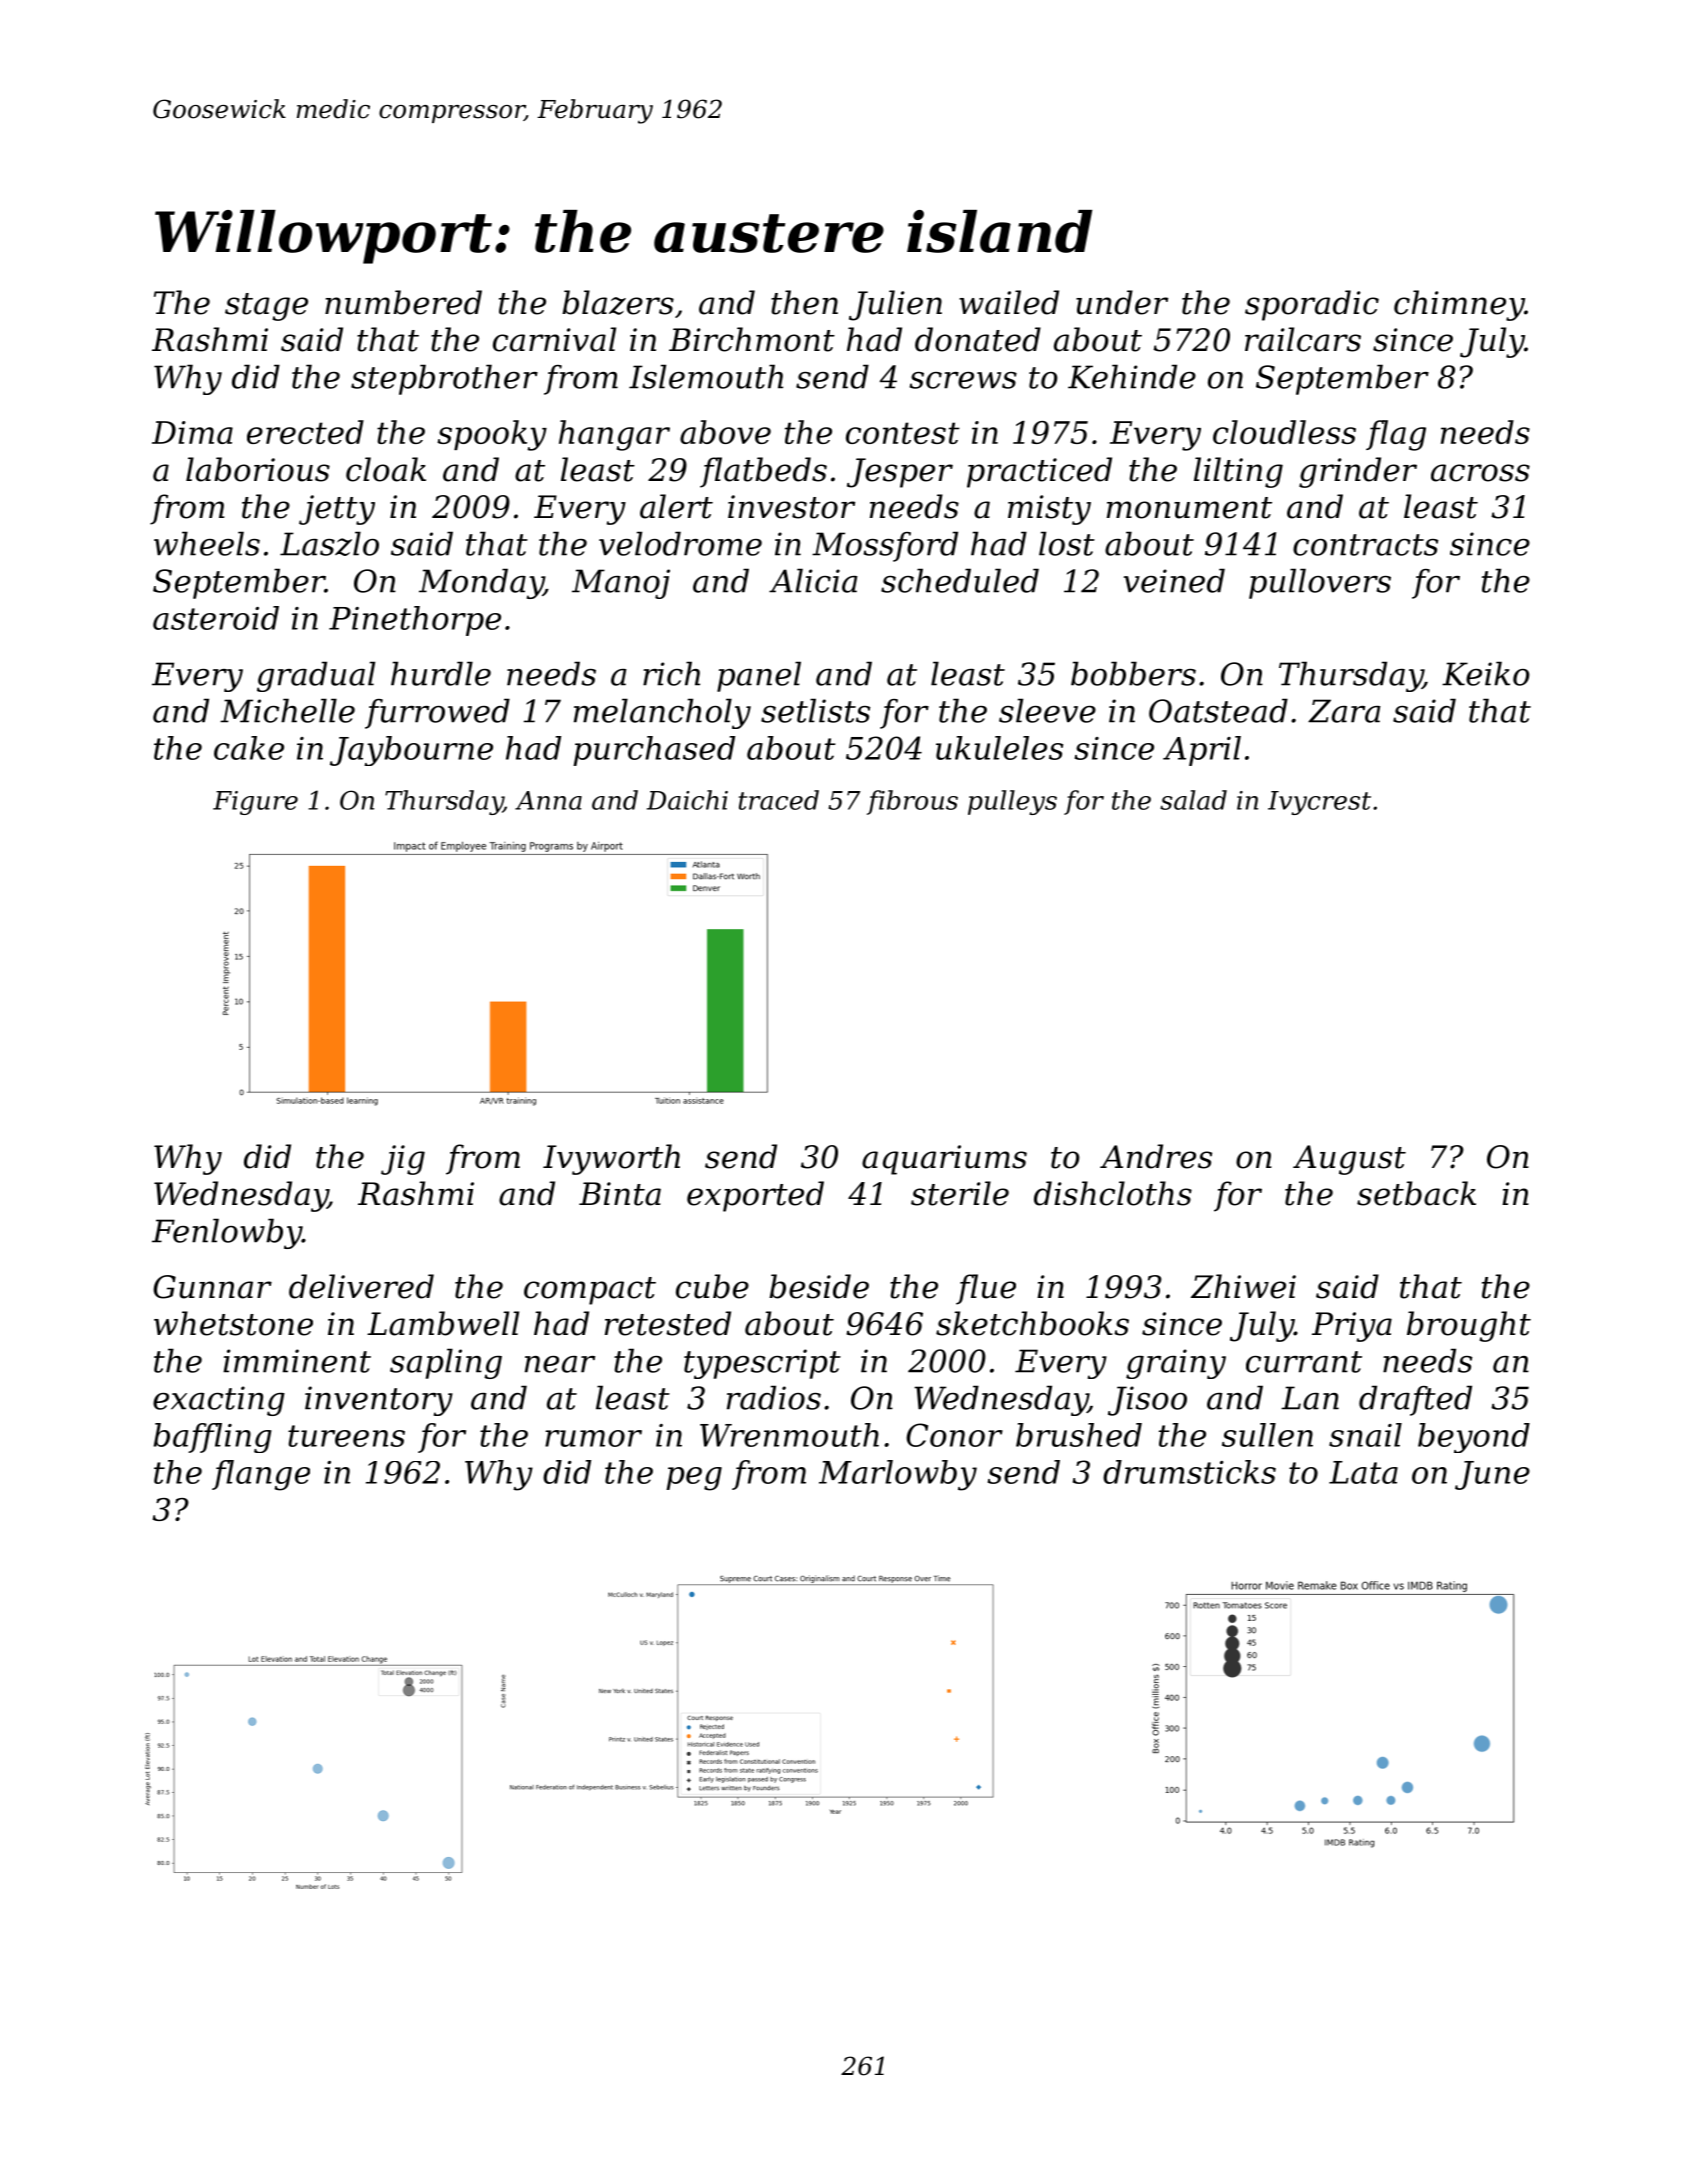  What do you see at coordinates (960, 1193) in the page?
I see `sterile` at bounding box center [960, 1193].
